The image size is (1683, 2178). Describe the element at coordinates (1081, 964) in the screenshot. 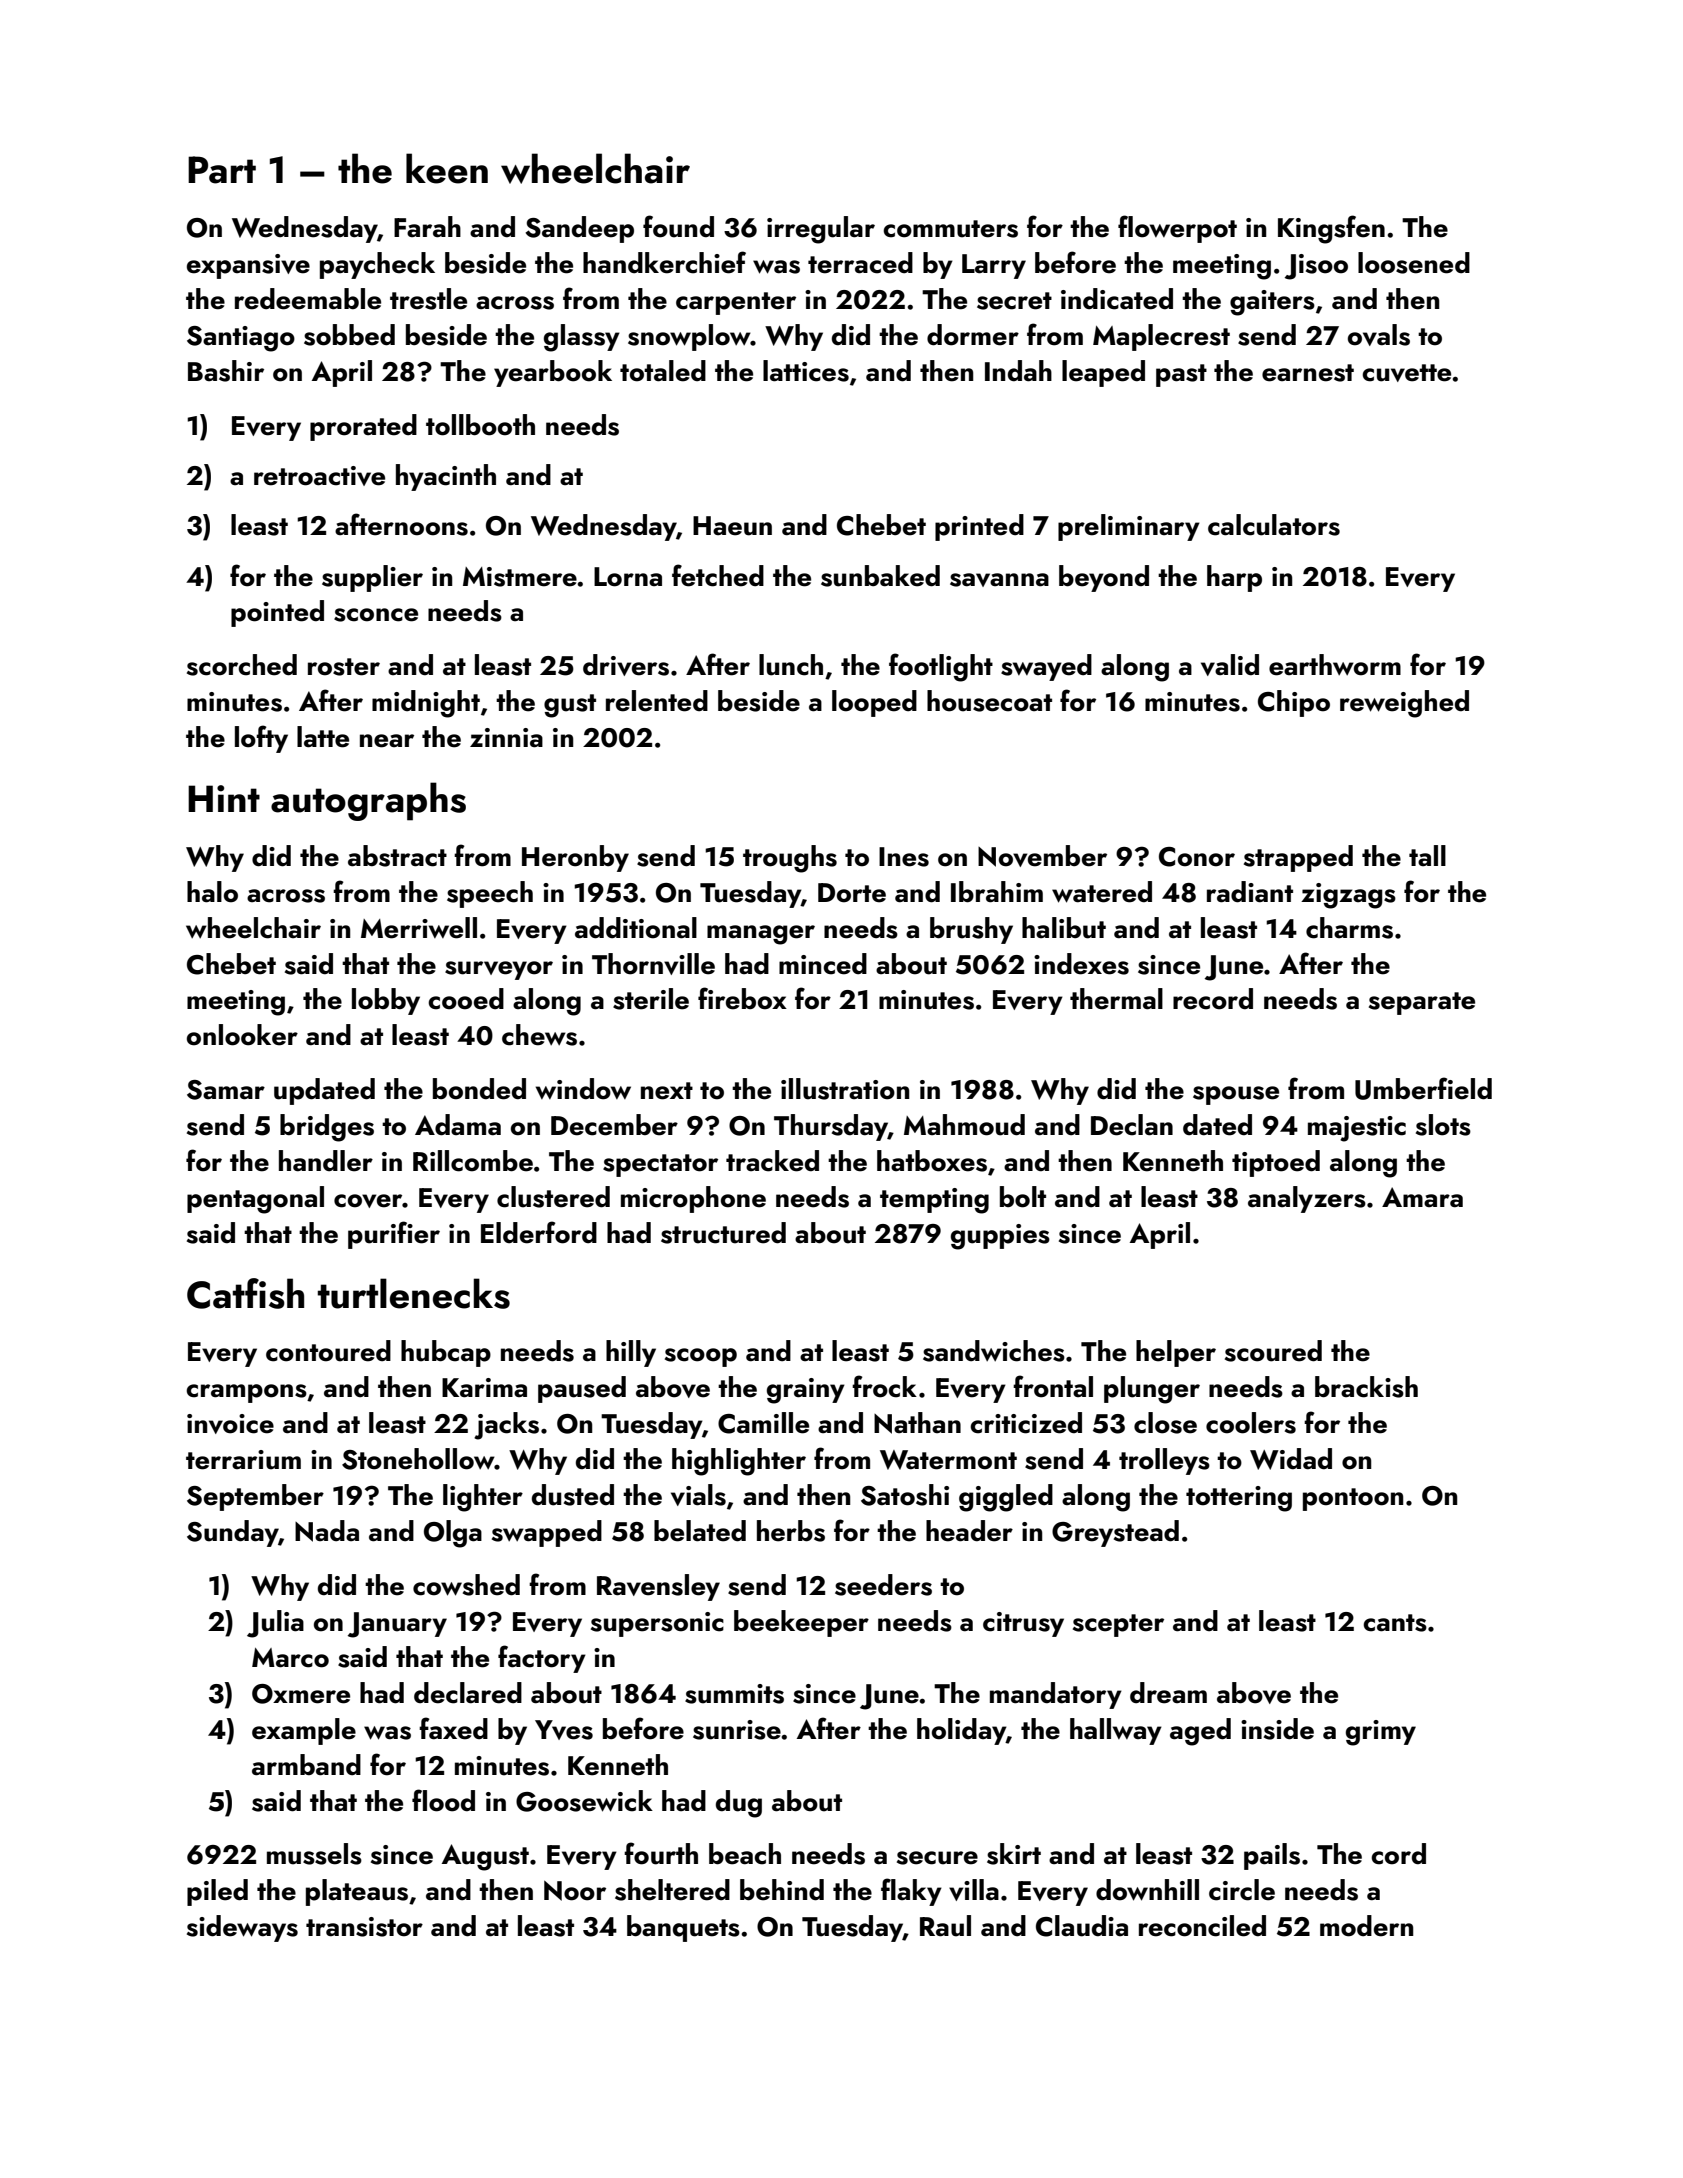

I see `indexes` at that location.
